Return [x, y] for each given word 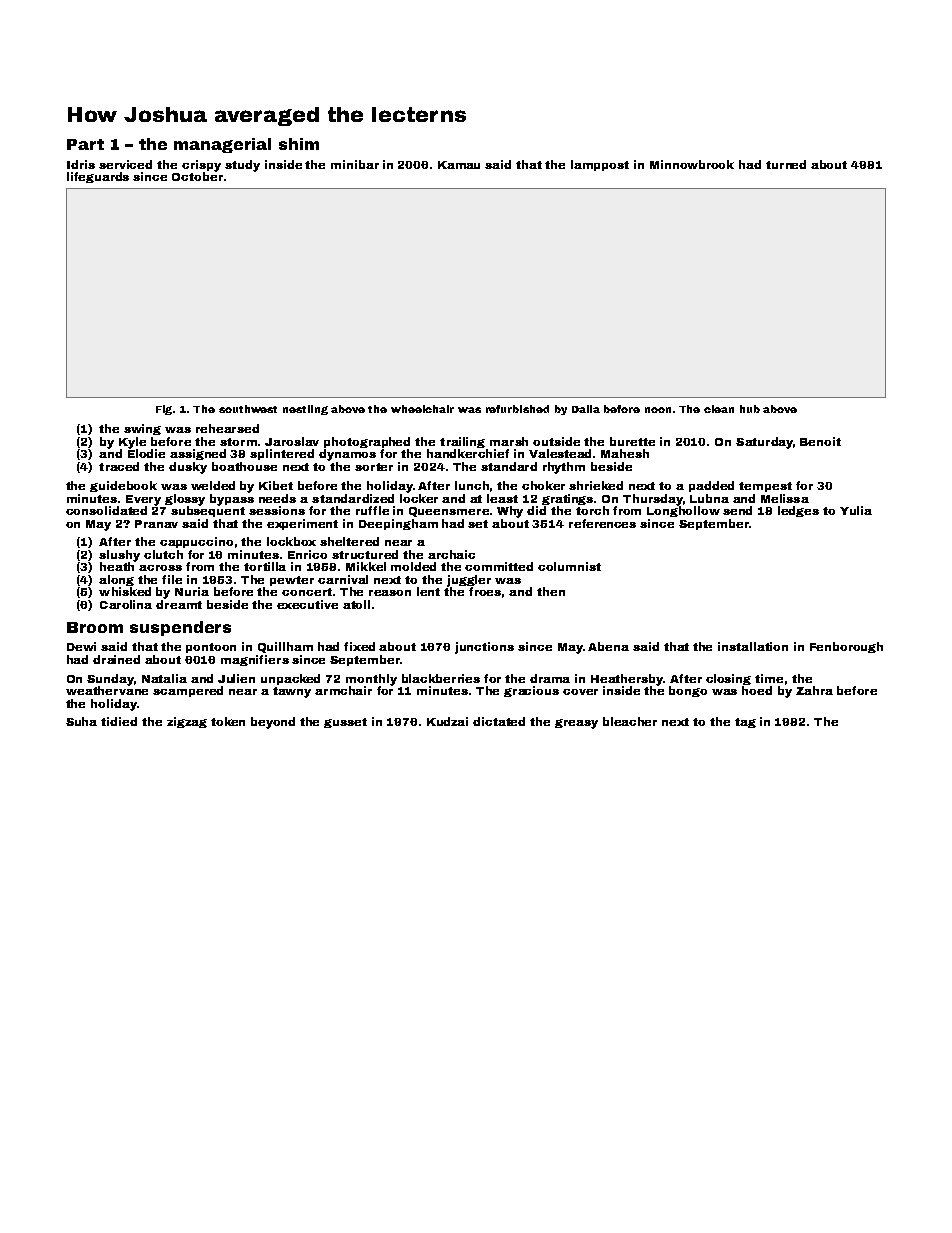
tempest [765, 487]
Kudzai [447, 721]
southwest [248, 409]
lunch [472, 485]
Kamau [459, 165]
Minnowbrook [692, 164]
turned [786, 164]
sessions [277, 510]
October [197, 176]
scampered [188, 691]
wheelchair [422, 409]
